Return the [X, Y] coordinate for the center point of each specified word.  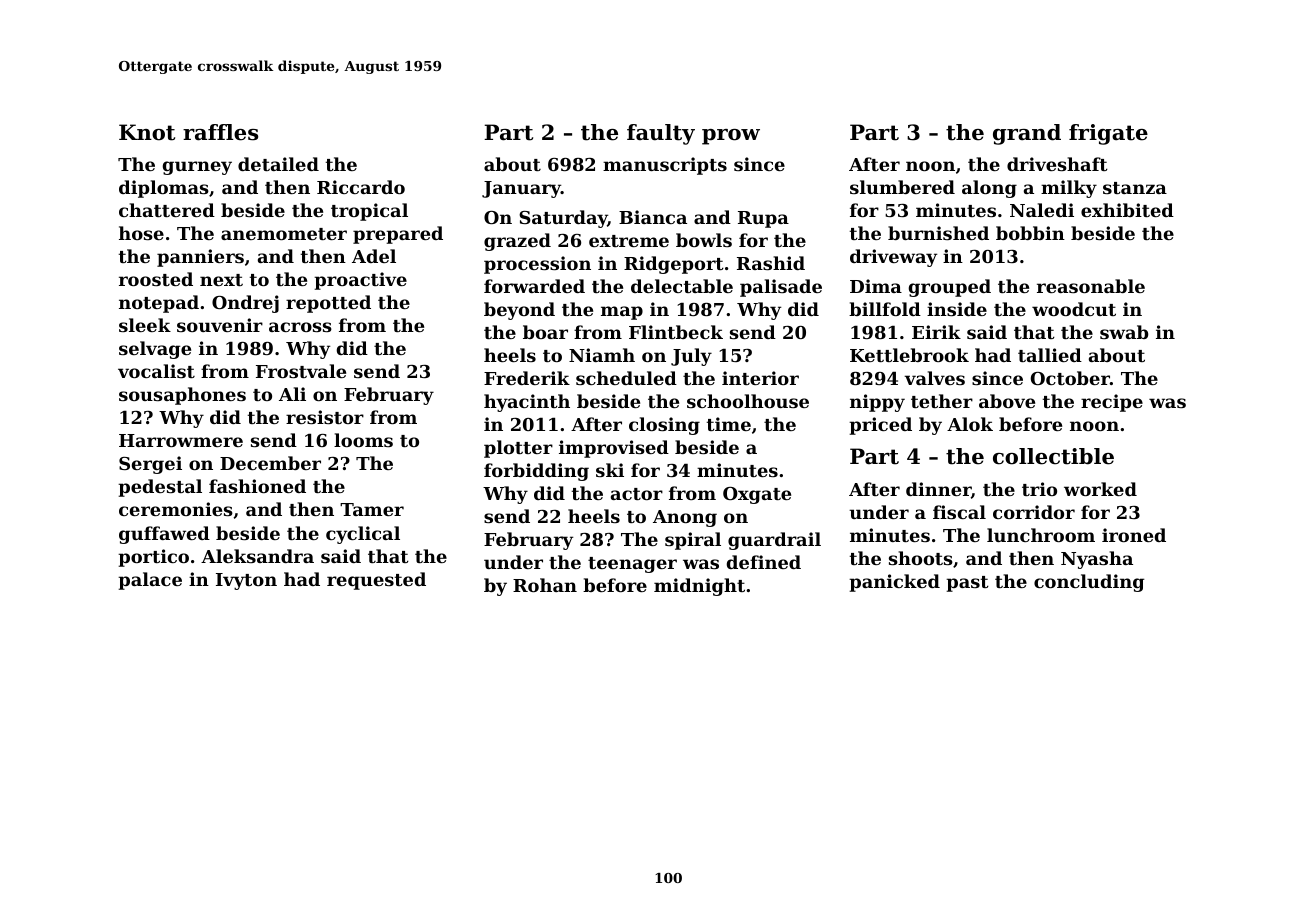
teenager [632, 565]
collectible [1053, 456]
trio [1039, 489]
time [729, 424]
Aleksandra [257, 556]
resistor [325, 417]
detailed [278, 164]
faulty [661, 134]
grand [1027, 134]
